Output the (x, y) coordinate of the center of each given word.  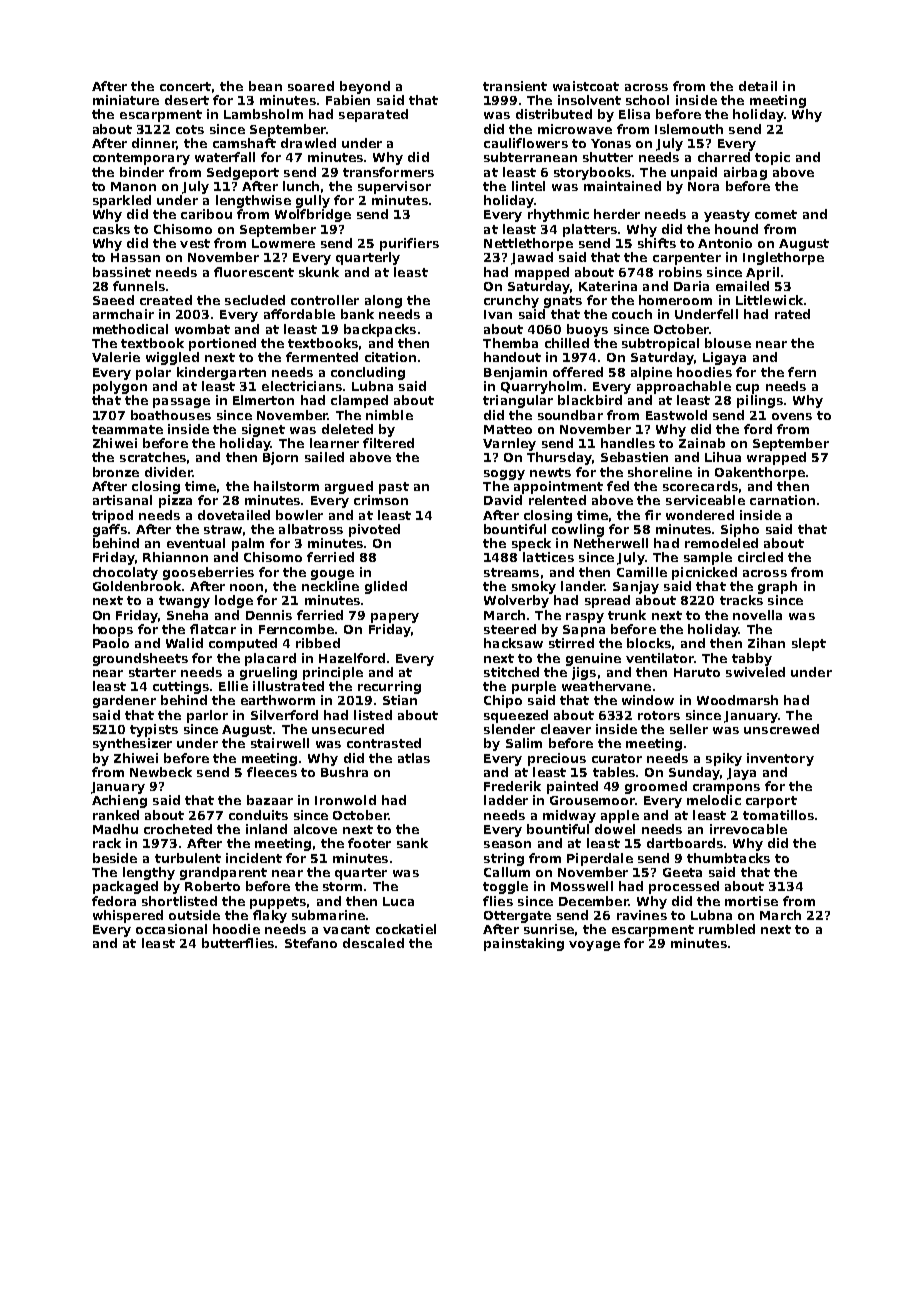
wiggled (172, 358)
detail (758, 86)
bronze (116, 472)
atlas (414, 758)
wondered (700, 515)
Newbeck (161, 772)
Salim (524, 743)
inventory (780, 759)
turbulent (188, 858)
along (383, 301)
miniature (126, 100)
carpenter (687, 259)
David (503, 500)
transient (515, 86)
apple (620, 816)
